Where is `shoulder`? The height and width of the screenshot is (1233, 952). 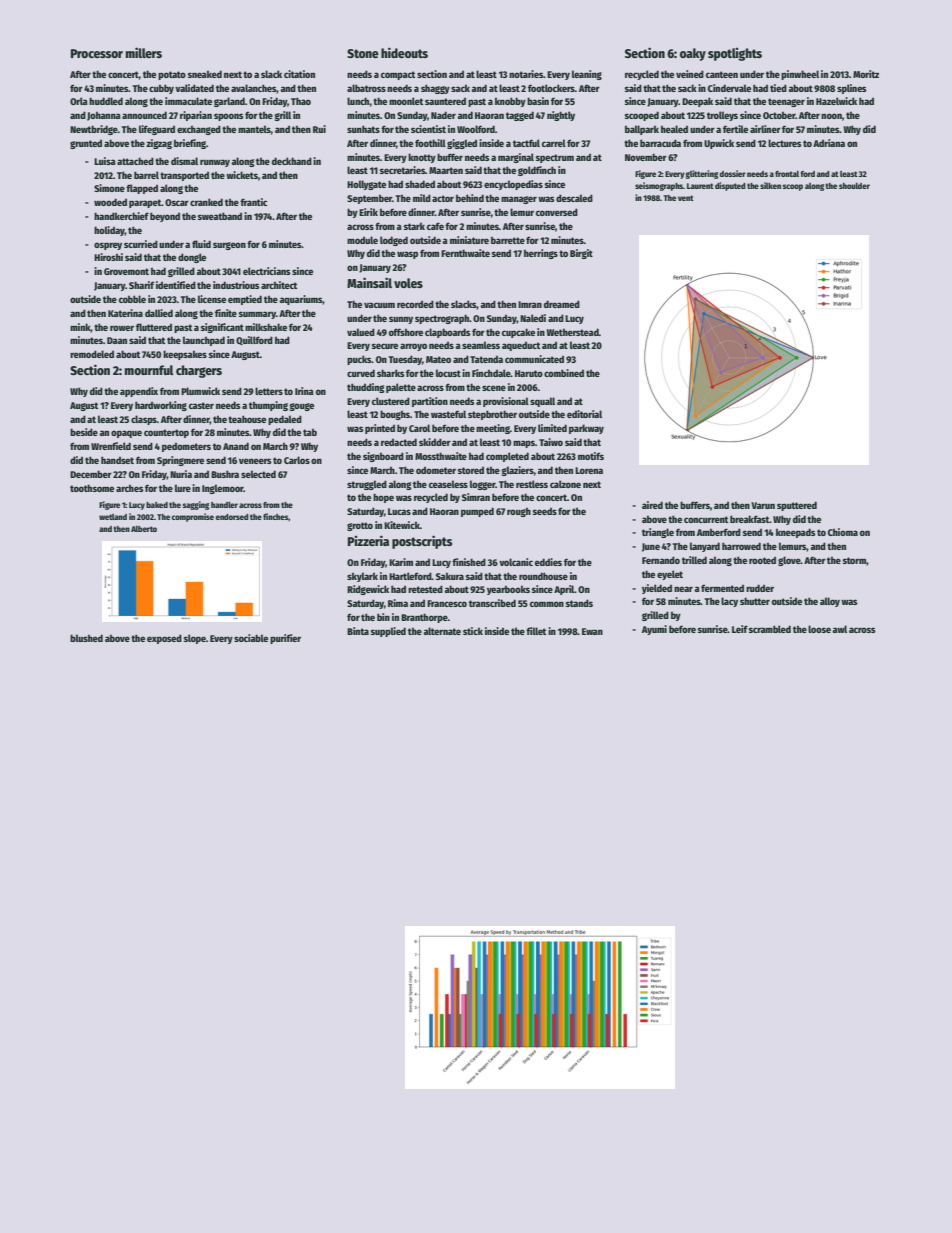
shoulder is located at coordinates (854, 186).
